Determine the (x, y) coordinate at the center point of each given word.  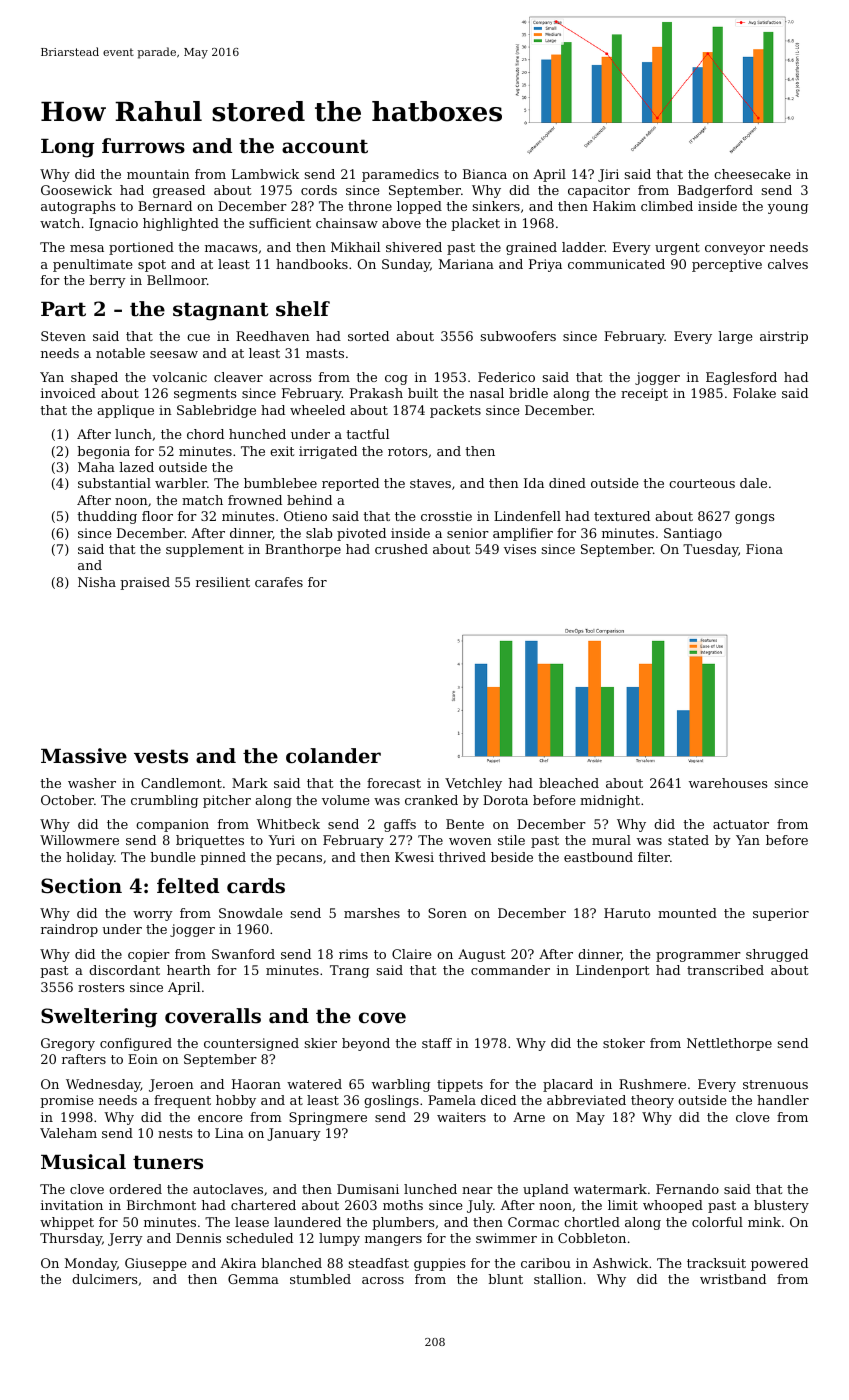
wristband (733, 1279)
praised (145, 583)
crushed (401, 549)
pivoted (361, 534)
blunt (505, 1279)
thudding (107, 517)
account (325, 146)
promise (66, 1101)
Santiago (693, 534)
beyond (366, 1044)
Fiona (764, 549)
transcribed (725, 970)
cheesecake (752, 174)
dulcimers (104, 1279)
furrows (143, 146)
